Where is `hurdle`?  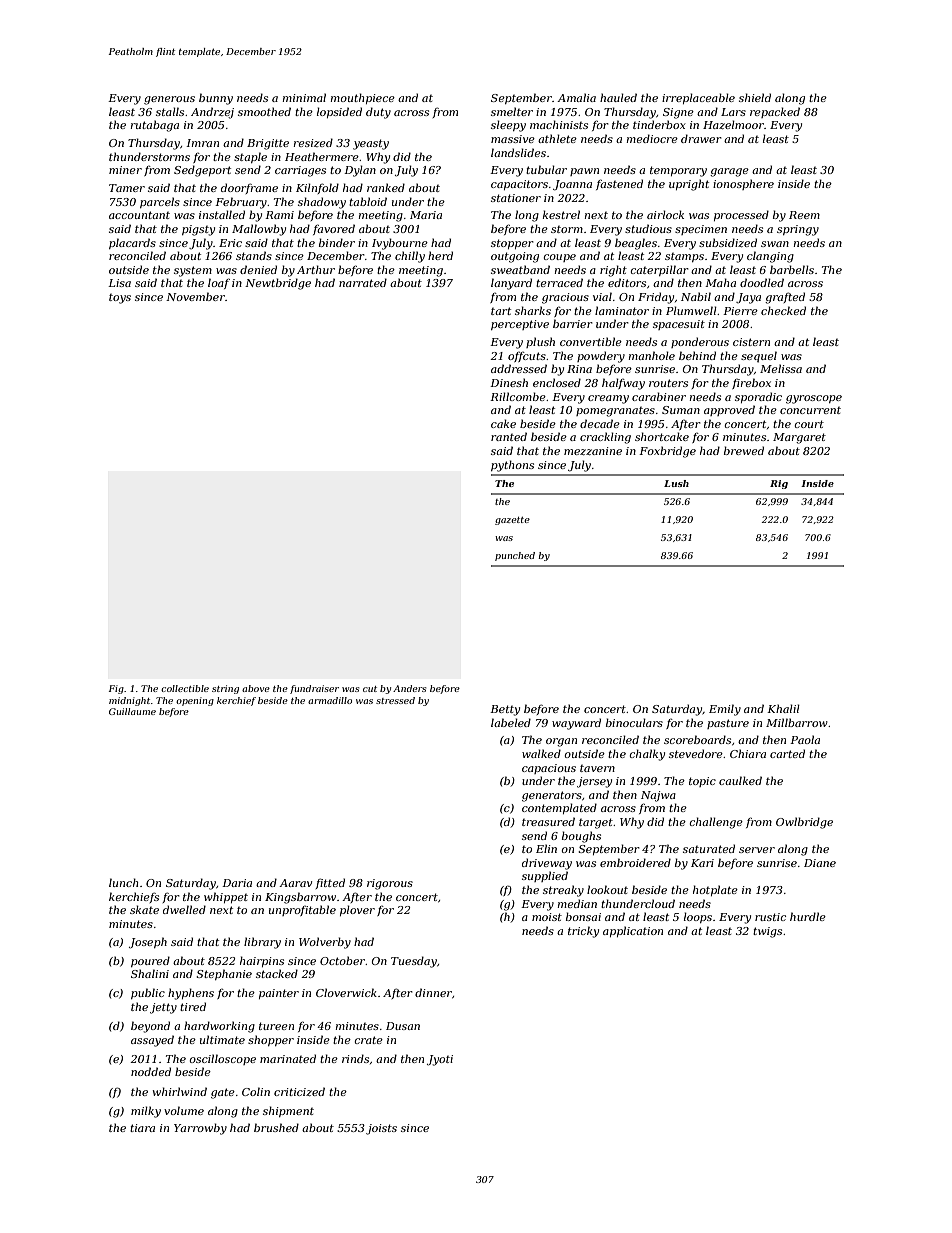
hurdle is located at coordinates (808, 916).
